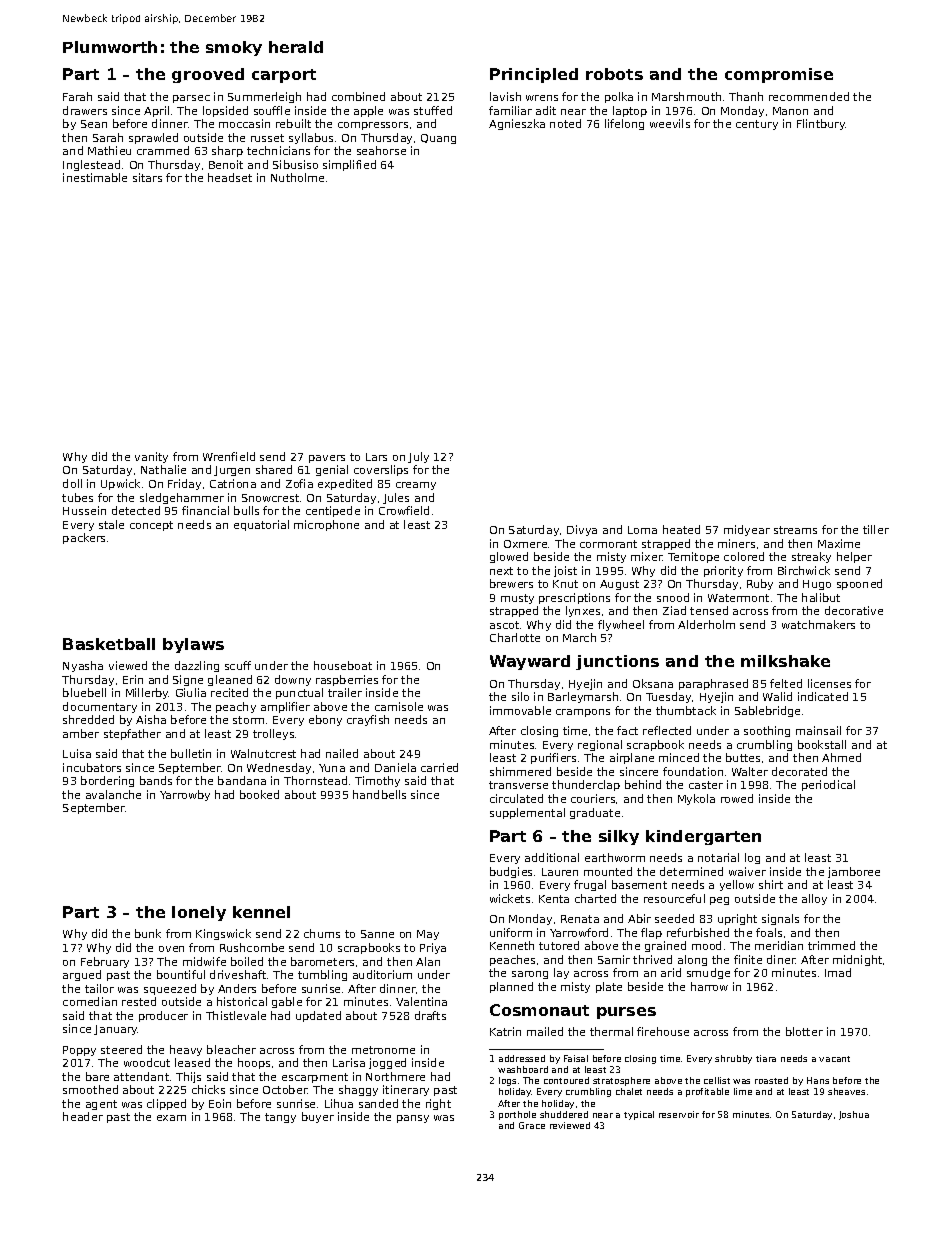 This screenshot has width=952, height=1233. What do you see at coordinates (876, 529) in the screenshot?
I see `tiller` at bounding box center [876, 529].
